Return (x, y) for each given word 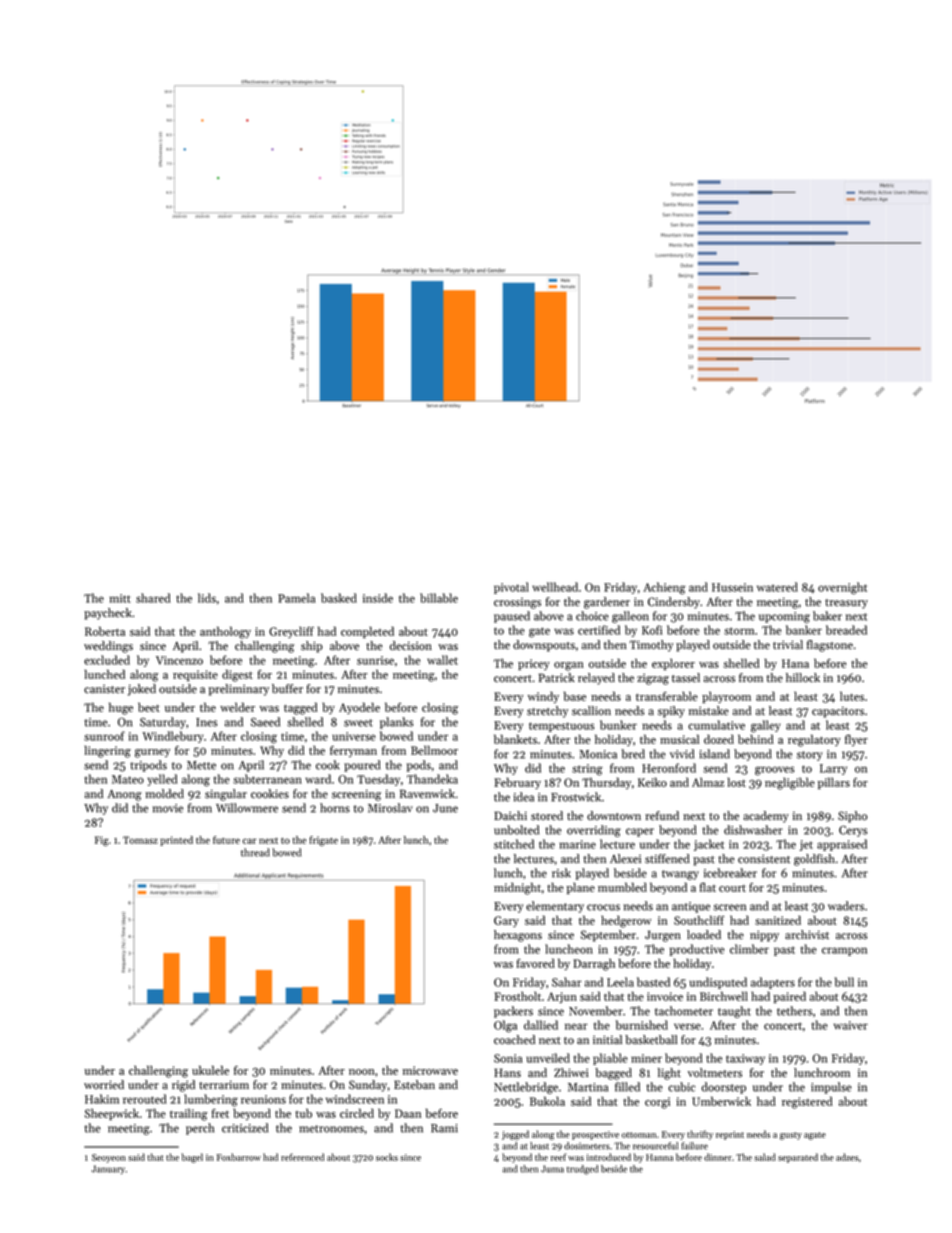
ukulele (210, 1070)
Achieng (664, 588)
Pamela (296, 598)
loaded (704, 935)
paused (512, 617)
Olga (505, 1026)
